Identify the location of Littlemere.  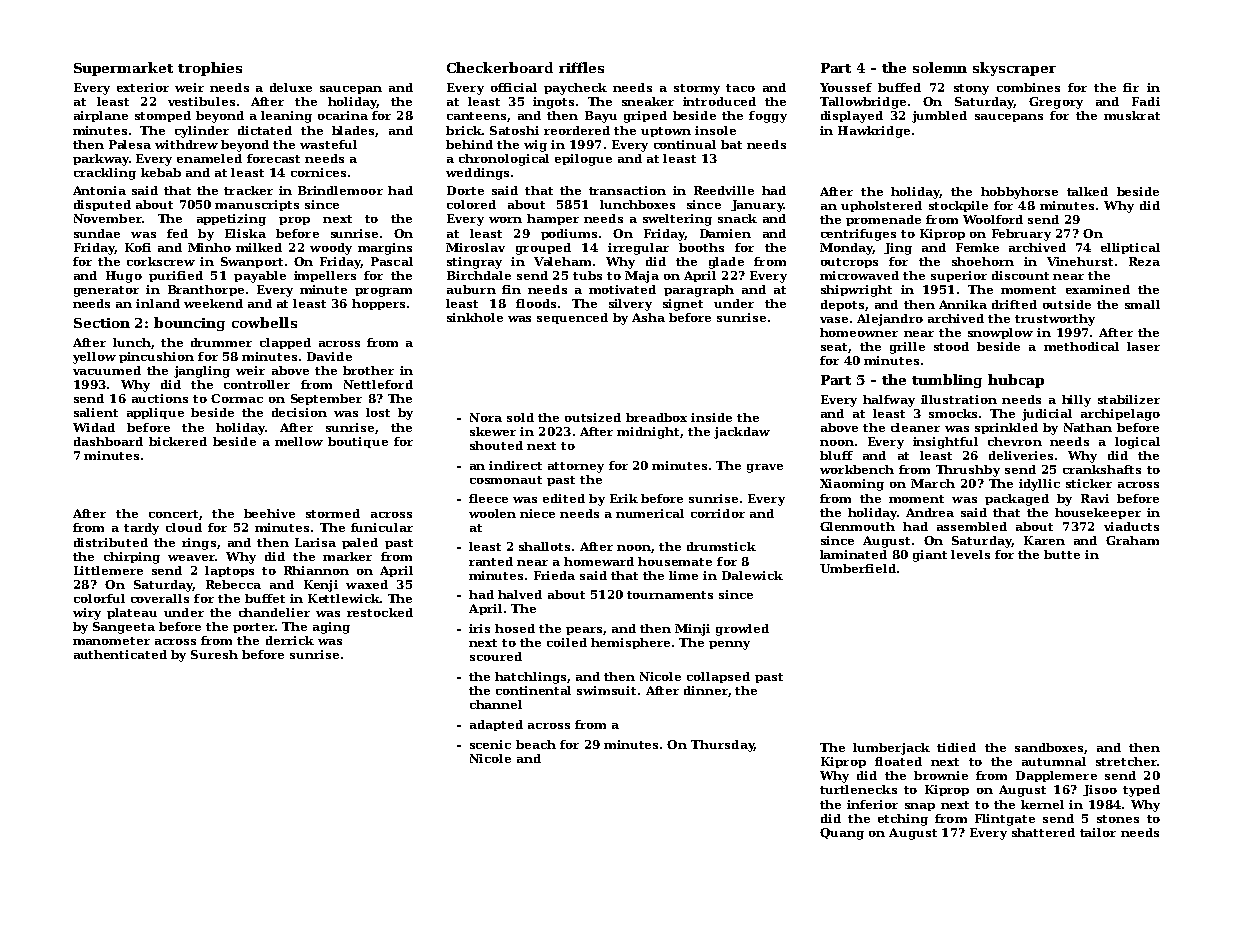
(108, 570).
